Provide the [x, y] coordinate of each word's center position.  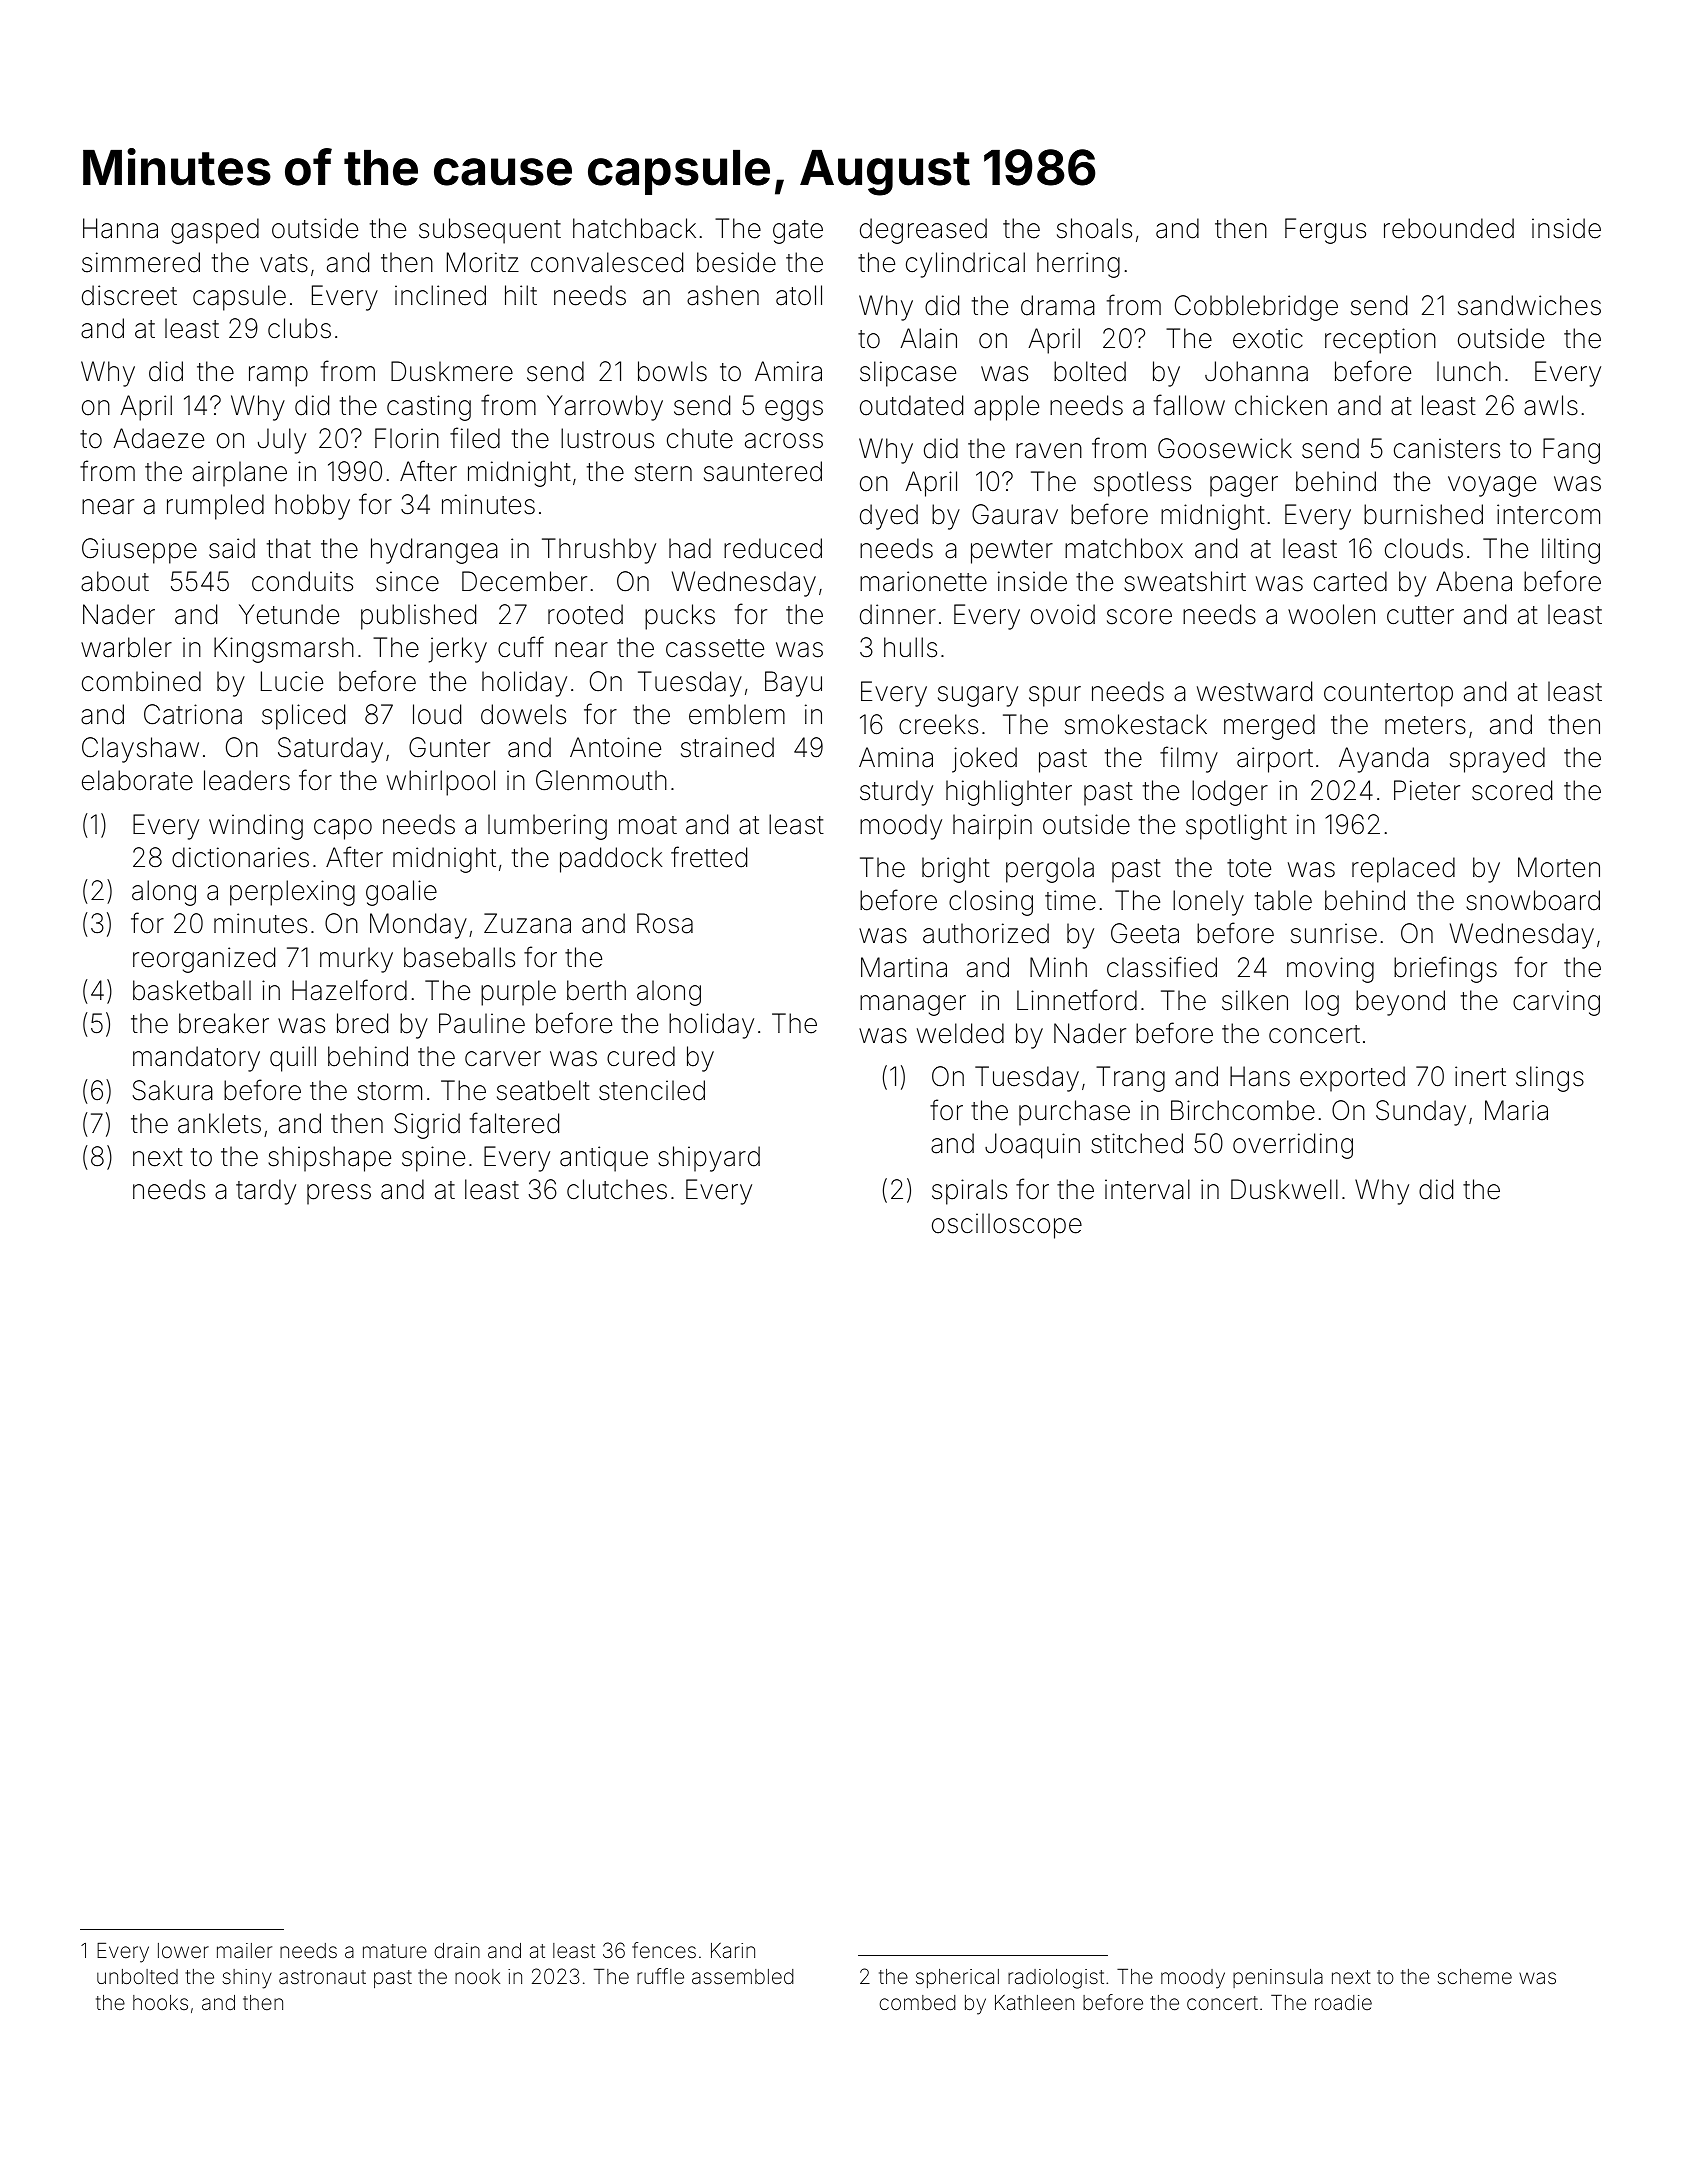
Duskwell [1284, 1189]
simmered [141, 262]
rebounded [1449, 228]
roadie [1343, 2002]
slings [1550, 1079]
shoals [1094, 228]
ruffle [660, 1976]
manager [913, 1005]
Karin [733, 1950]
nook [477, 1976]
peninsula [1278, 1978]
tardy [266, 1192]
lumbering [547, 827]
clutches [617, 1189]
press [339, 1194]
